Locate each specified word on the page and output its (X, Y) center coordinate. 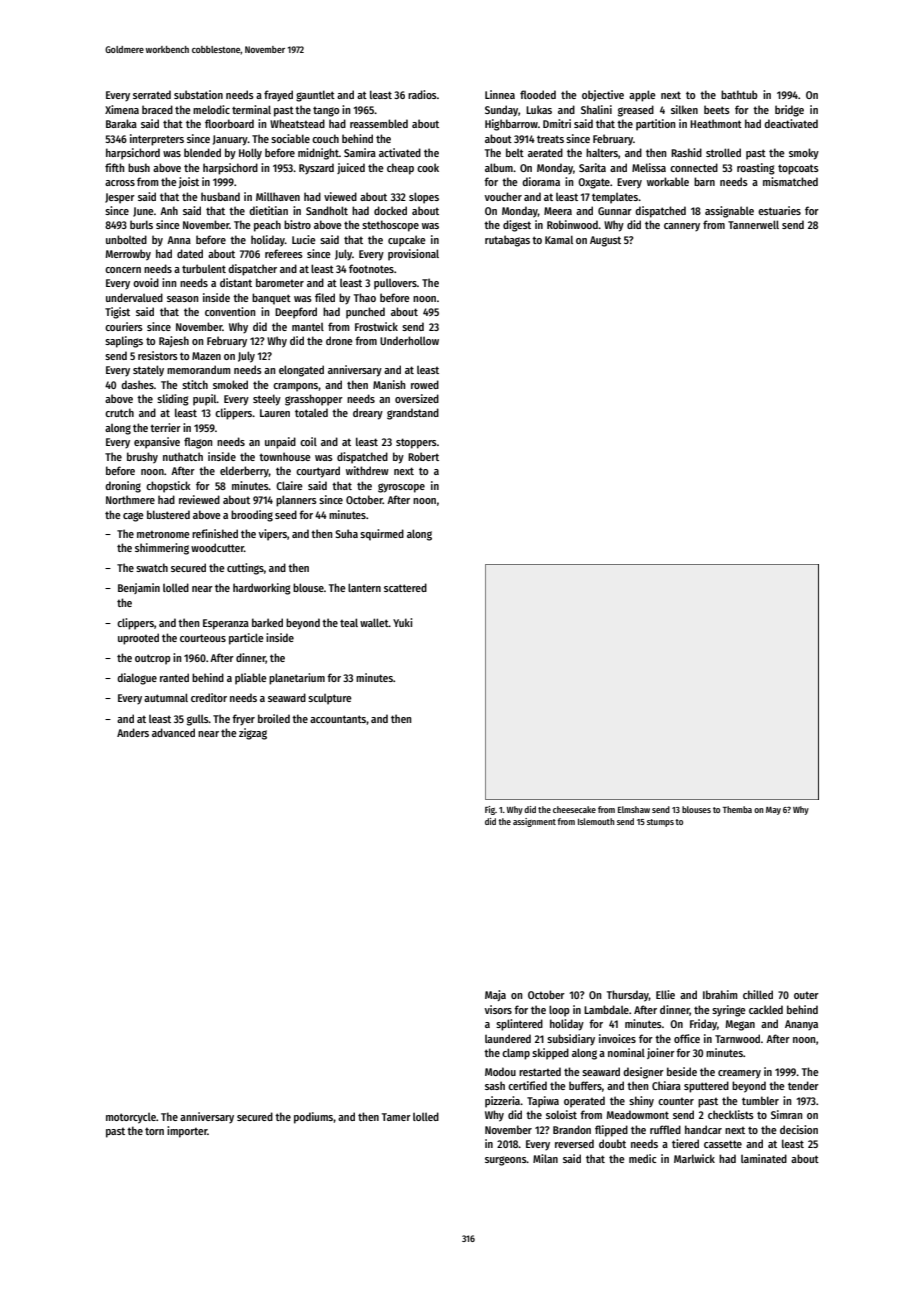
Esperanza (226, 624)
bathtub (739, 94)
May (773, 811)
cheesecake (574, 809)
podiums (313, 1118)
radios (422, 94)
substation (198, 94)
